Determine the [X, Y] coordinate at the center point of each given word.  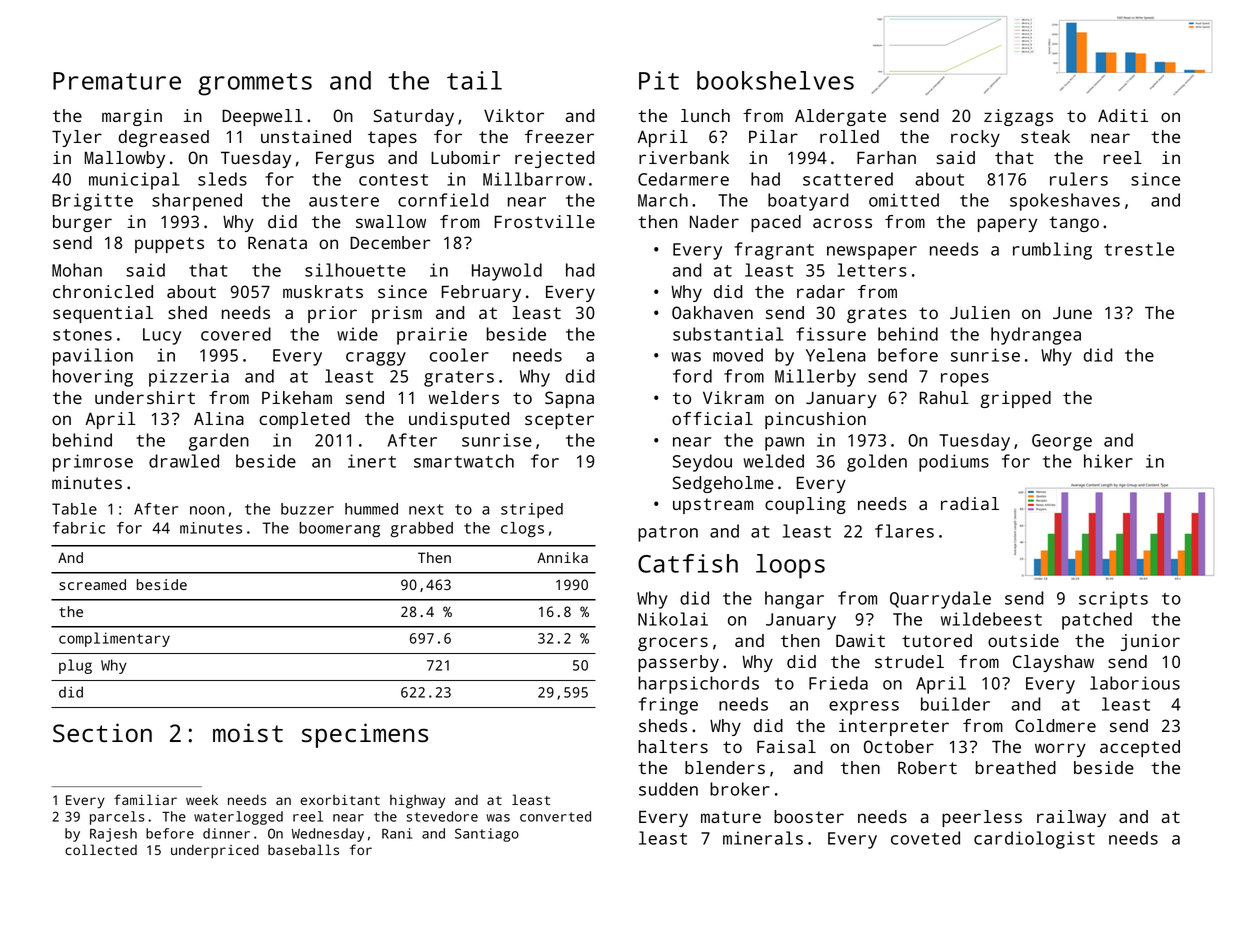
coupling [805, 505]
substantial [728, 334]
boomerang [339, 529]
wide [357, 334]
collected [101, 849]
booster [809, 816]
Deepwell [262, 117]
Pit [659, 80]
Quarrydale [940, 600]
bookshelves [775, 80]
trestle [1139, 249]
